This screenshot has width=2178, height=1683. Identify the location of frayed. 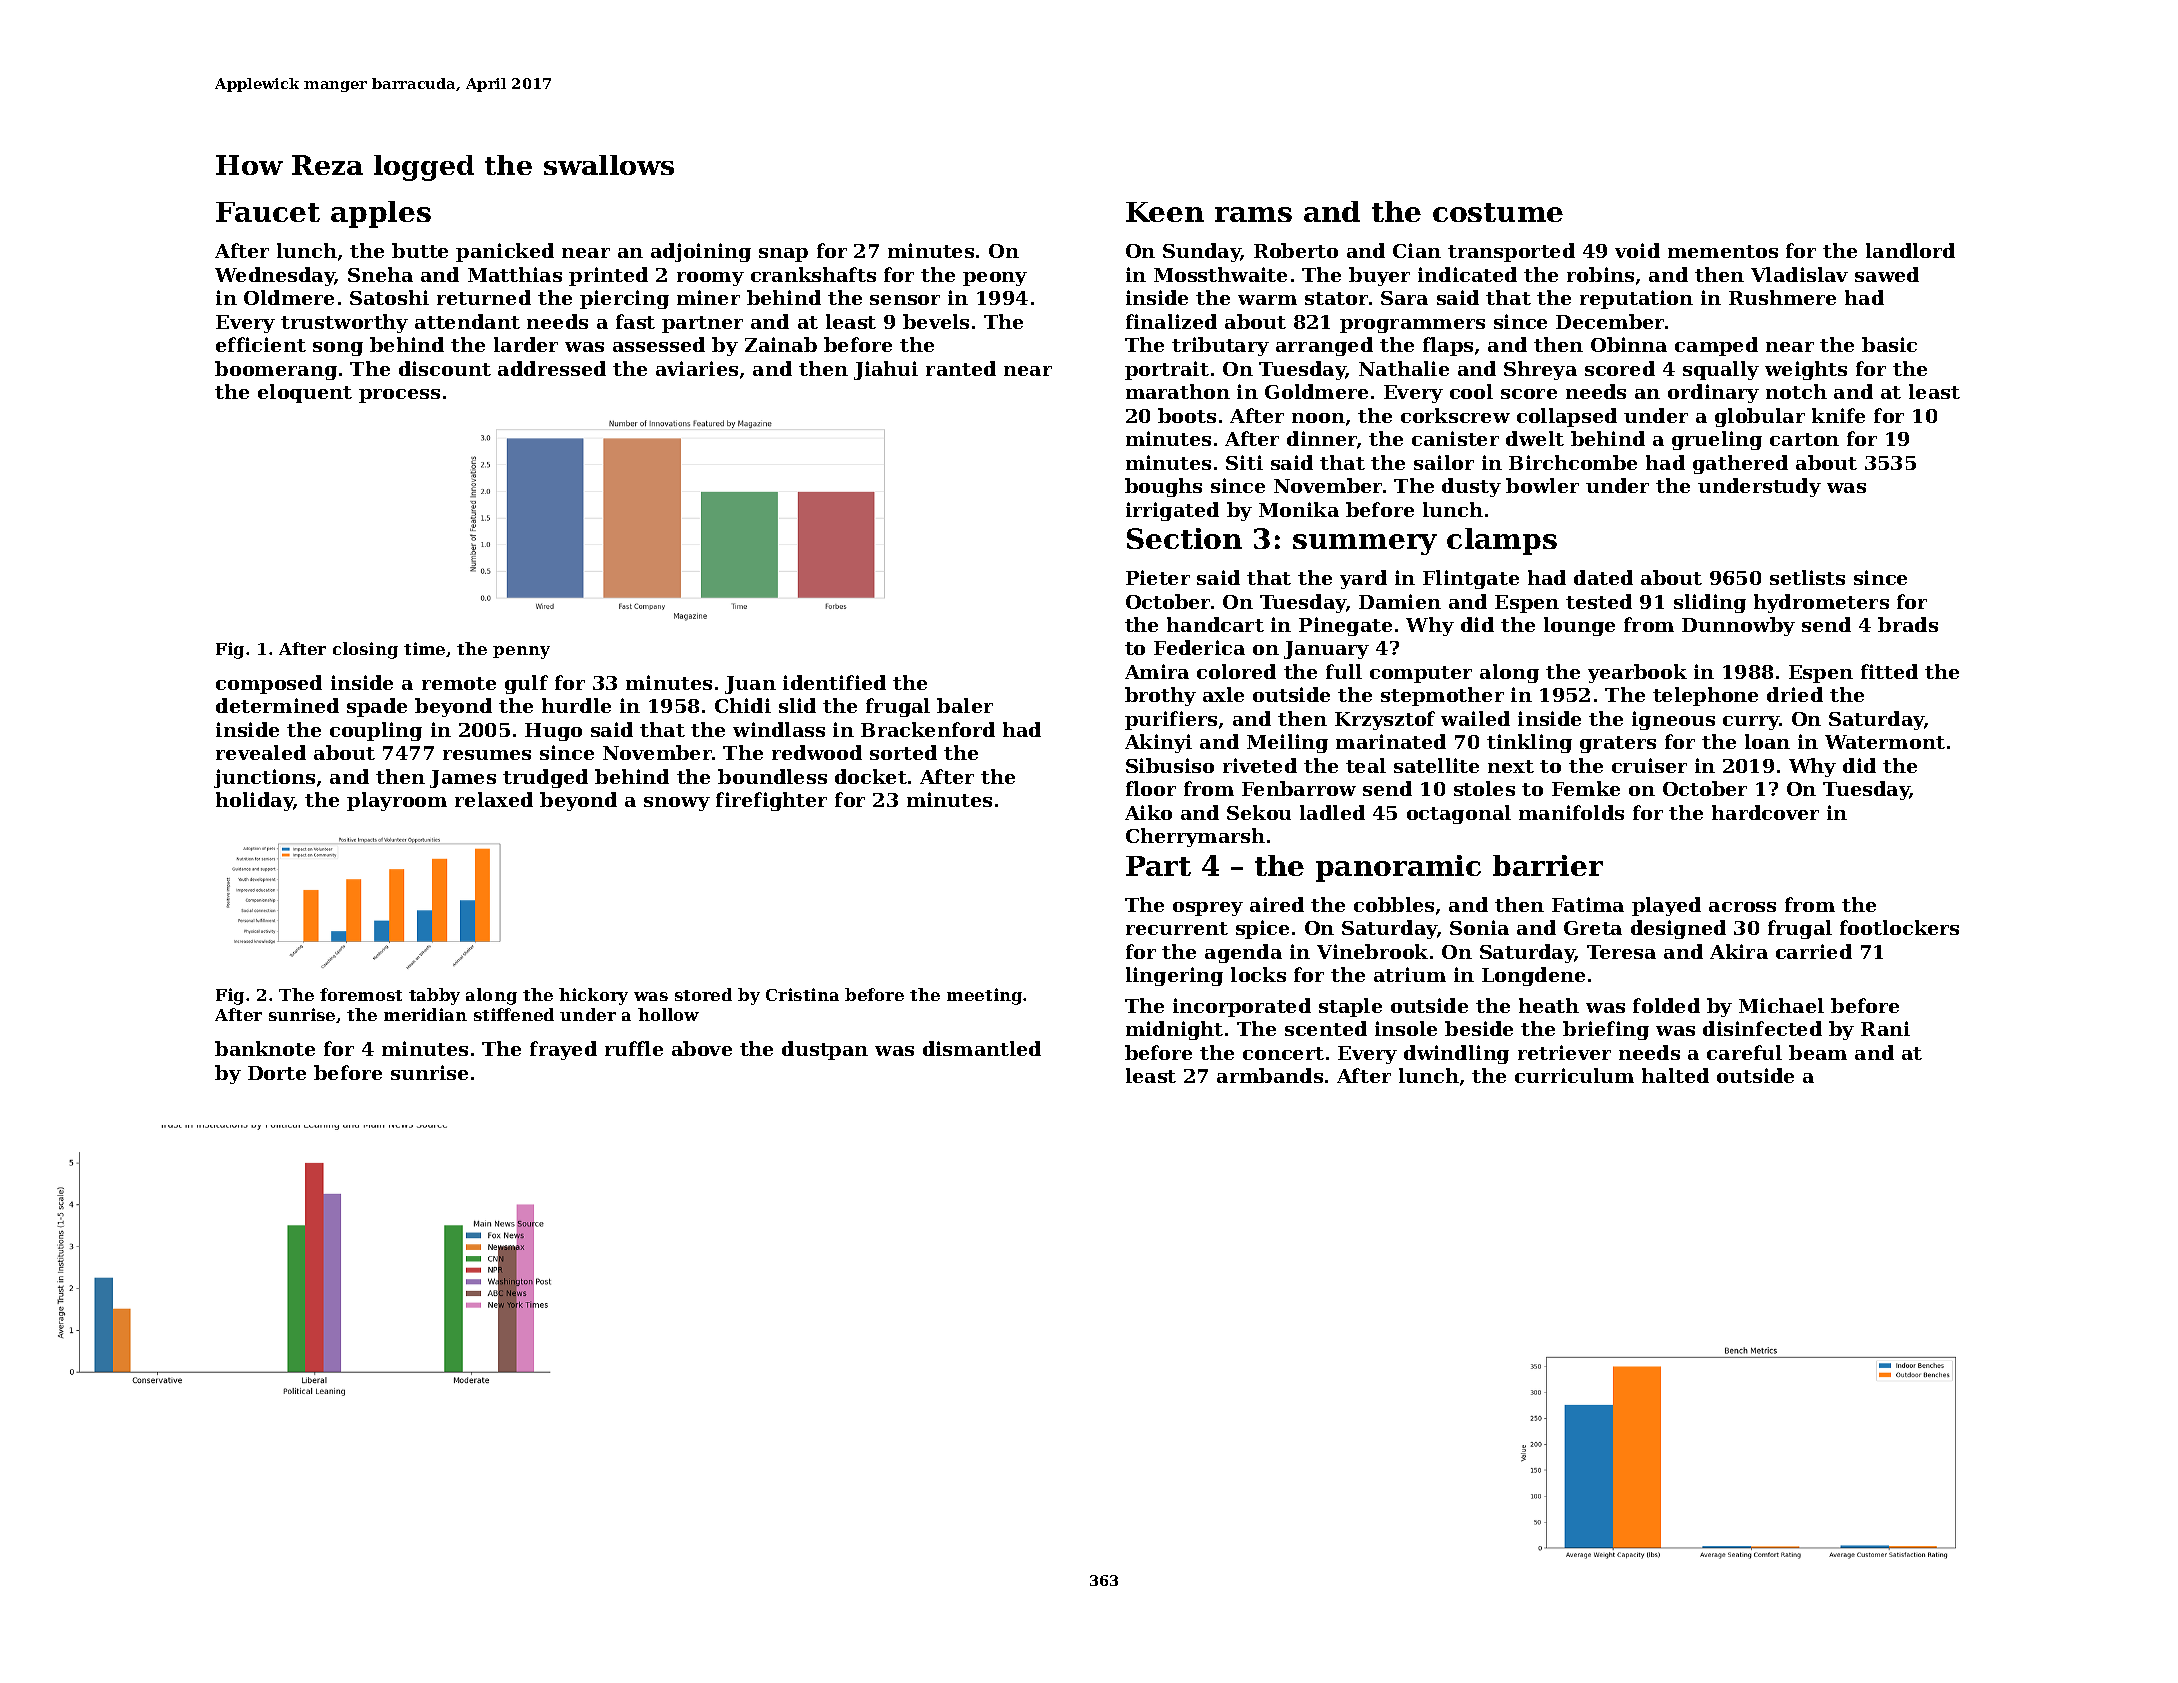
(563, 1050).
